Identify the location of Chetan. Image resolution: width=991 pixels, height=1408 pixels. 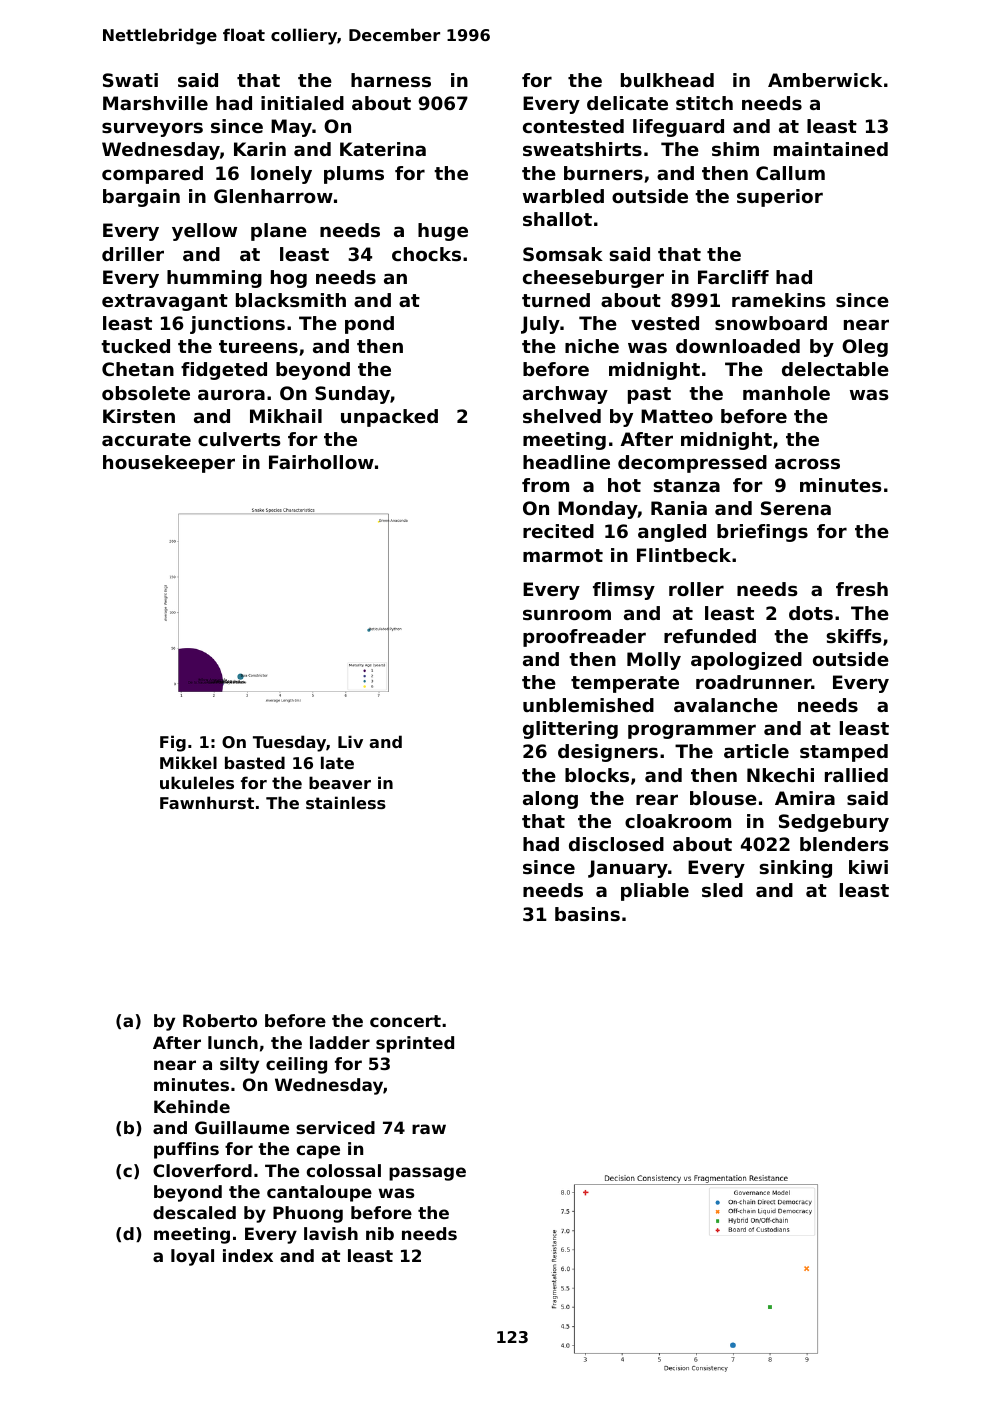
(138, 369).
